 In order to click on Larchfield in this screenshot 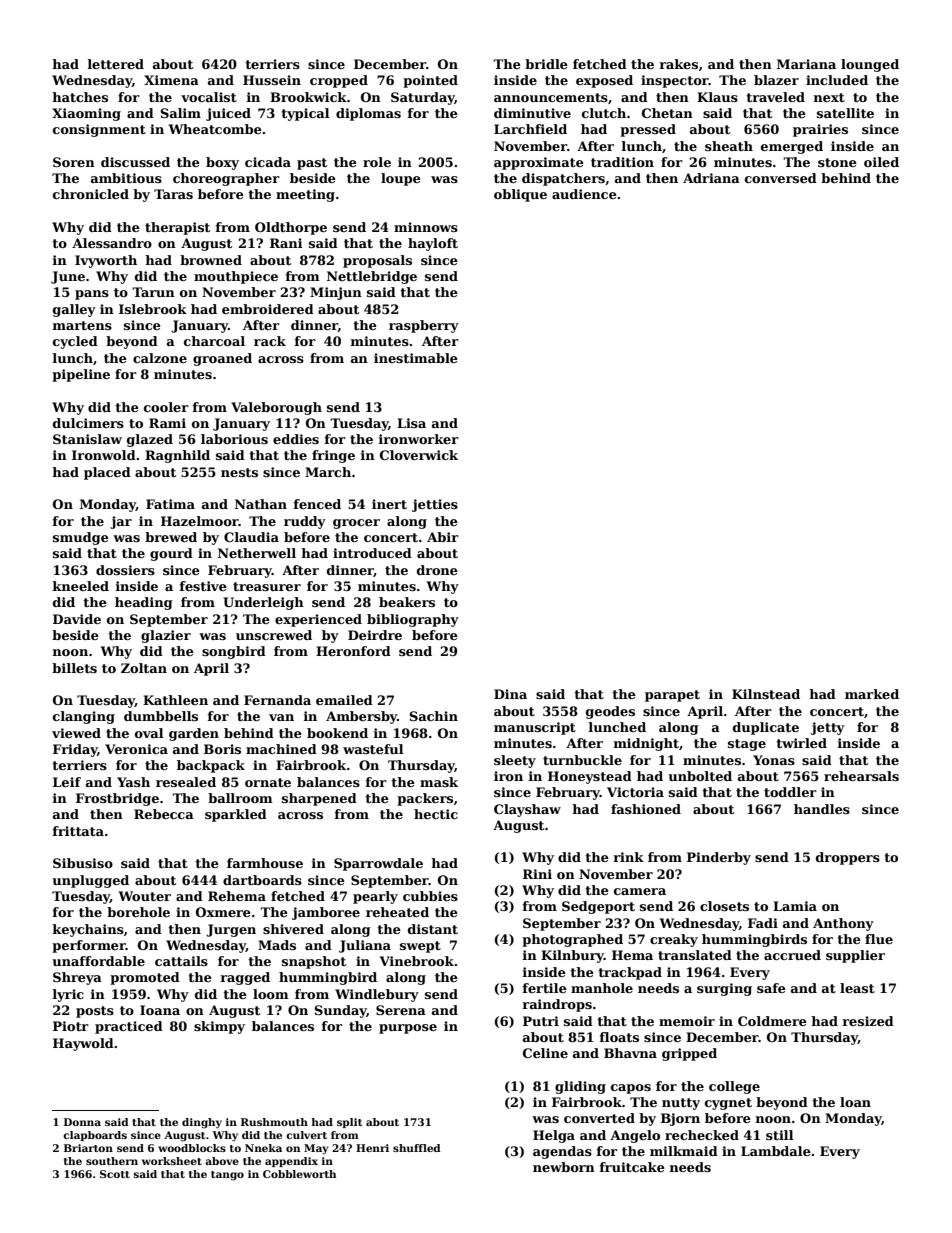, I will do `click(530, 129)`.
